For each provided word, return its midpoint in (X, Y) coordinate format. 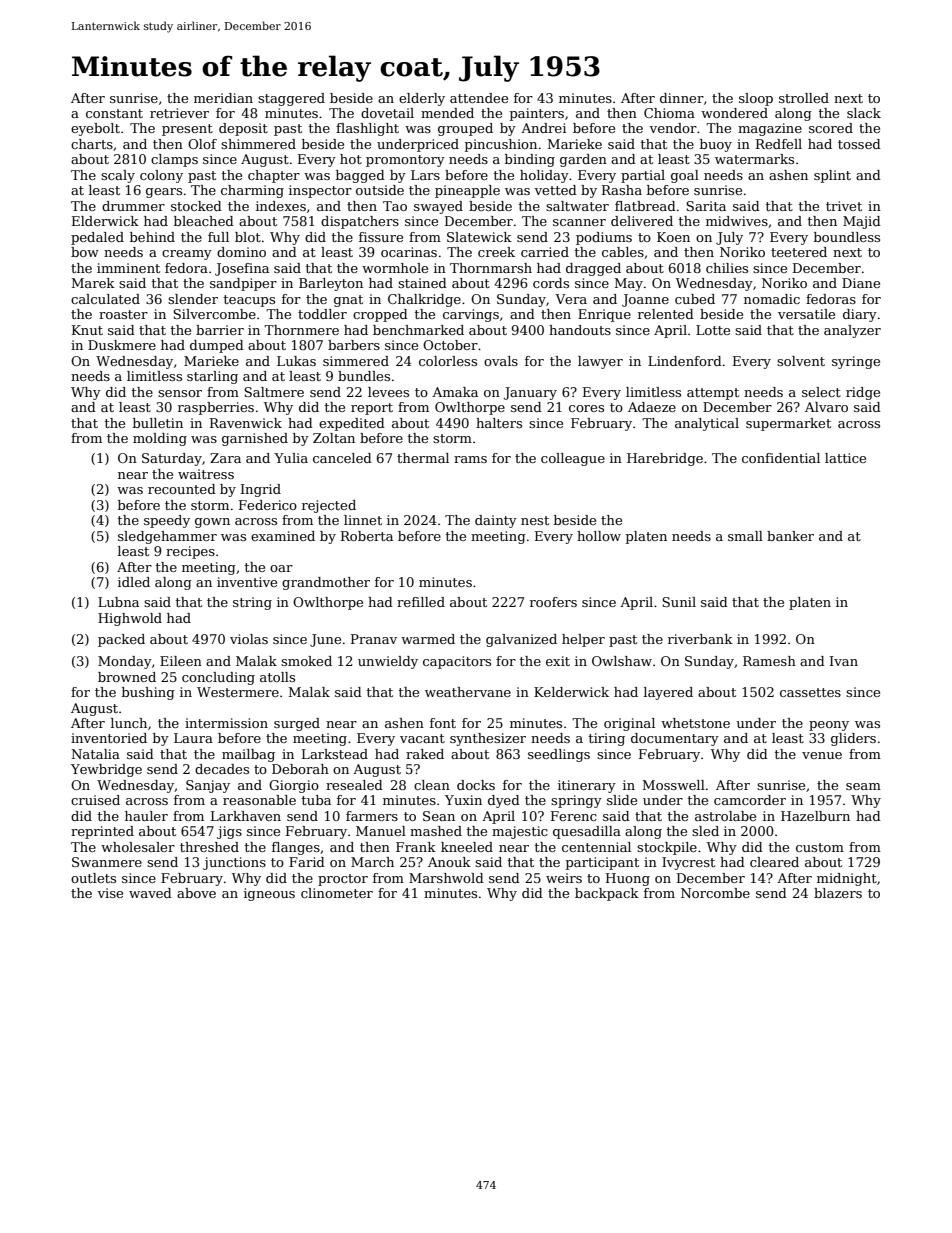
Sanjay (208, 786)
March (372, 862)
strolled (804, 98)
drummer (133, 206)
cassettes (810, 692)
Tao (395, 206)
